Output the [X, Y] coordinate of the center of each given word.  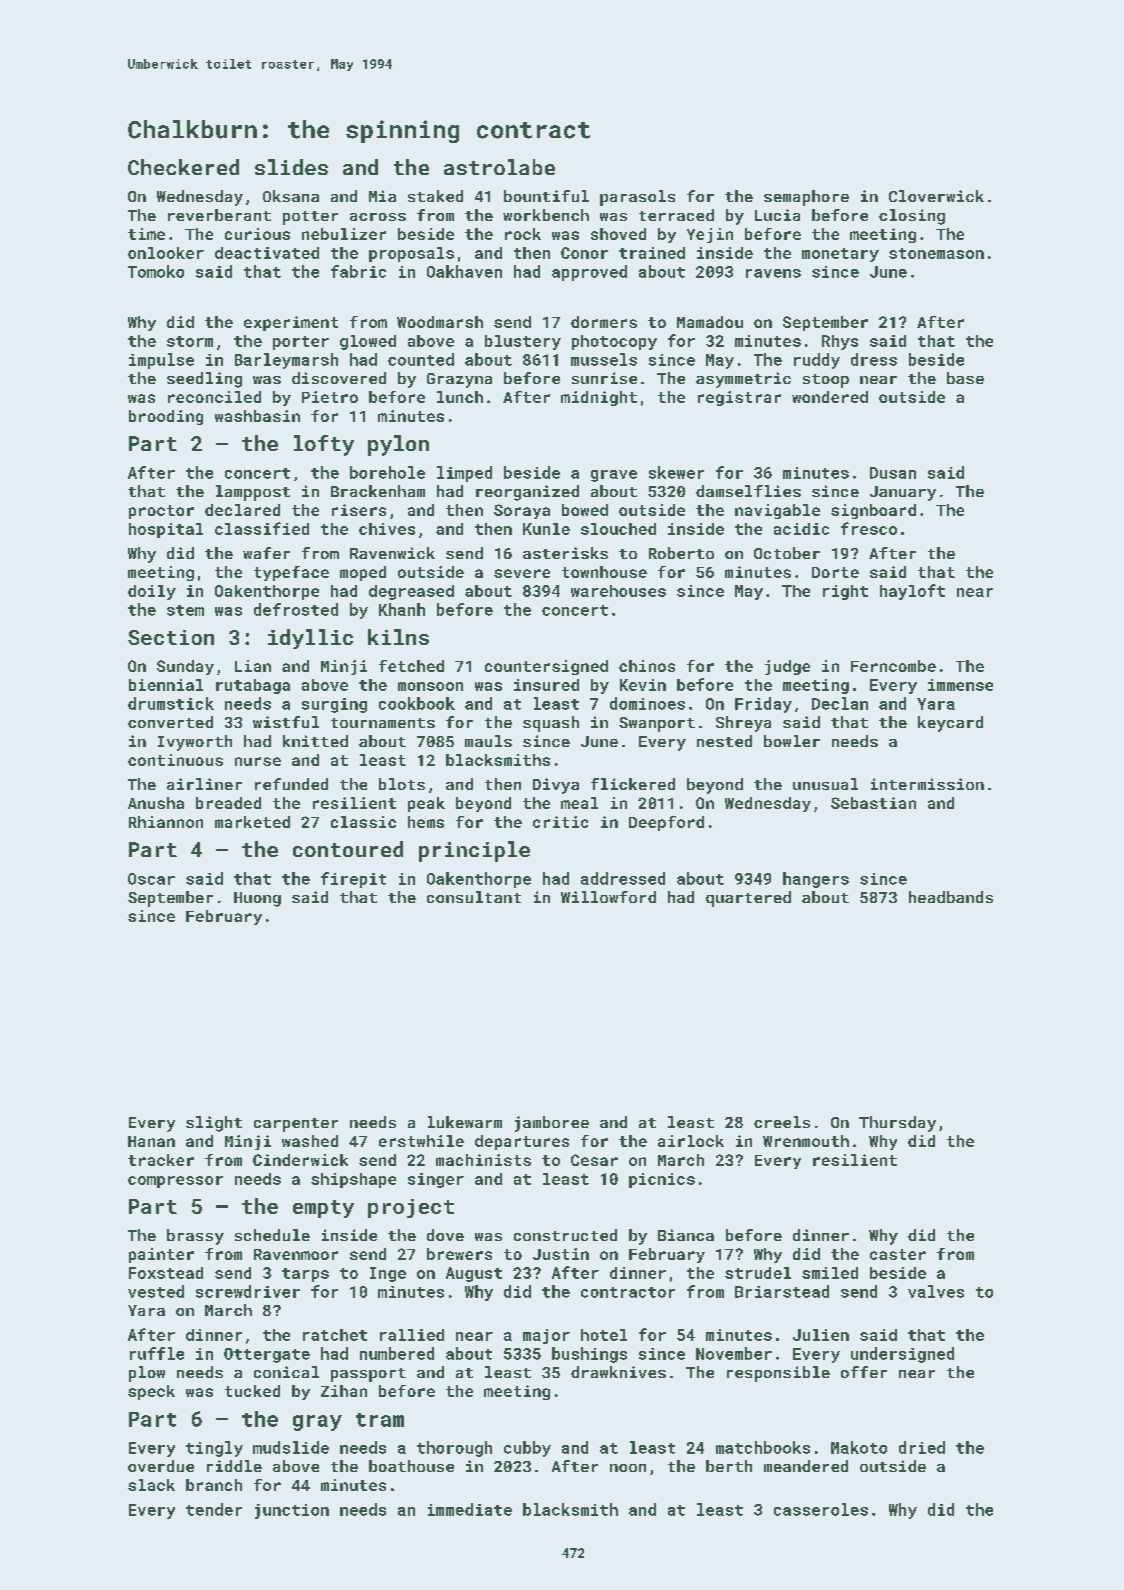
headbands [951, 897]
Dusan [893, 473]
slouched [618, 529]
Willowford [608, 897]
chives [387, 529]
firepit [353, 880]
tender [214, 1509]
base [965, 378]
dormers [604, 322]
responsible [778, 1374]
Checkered [183, 167]
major [546, 1336]
